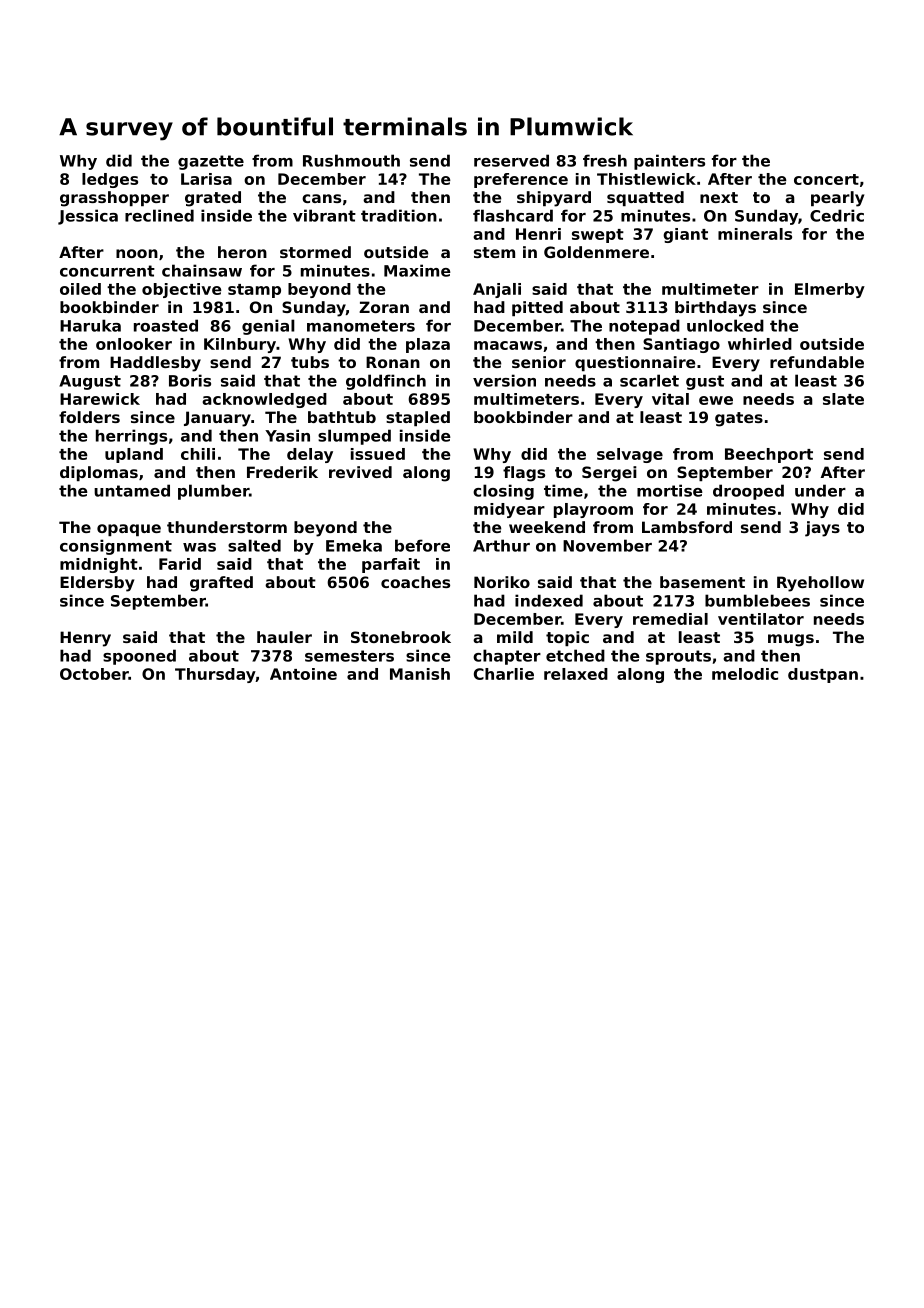  I want to click on stormed, so click(315, 252).
